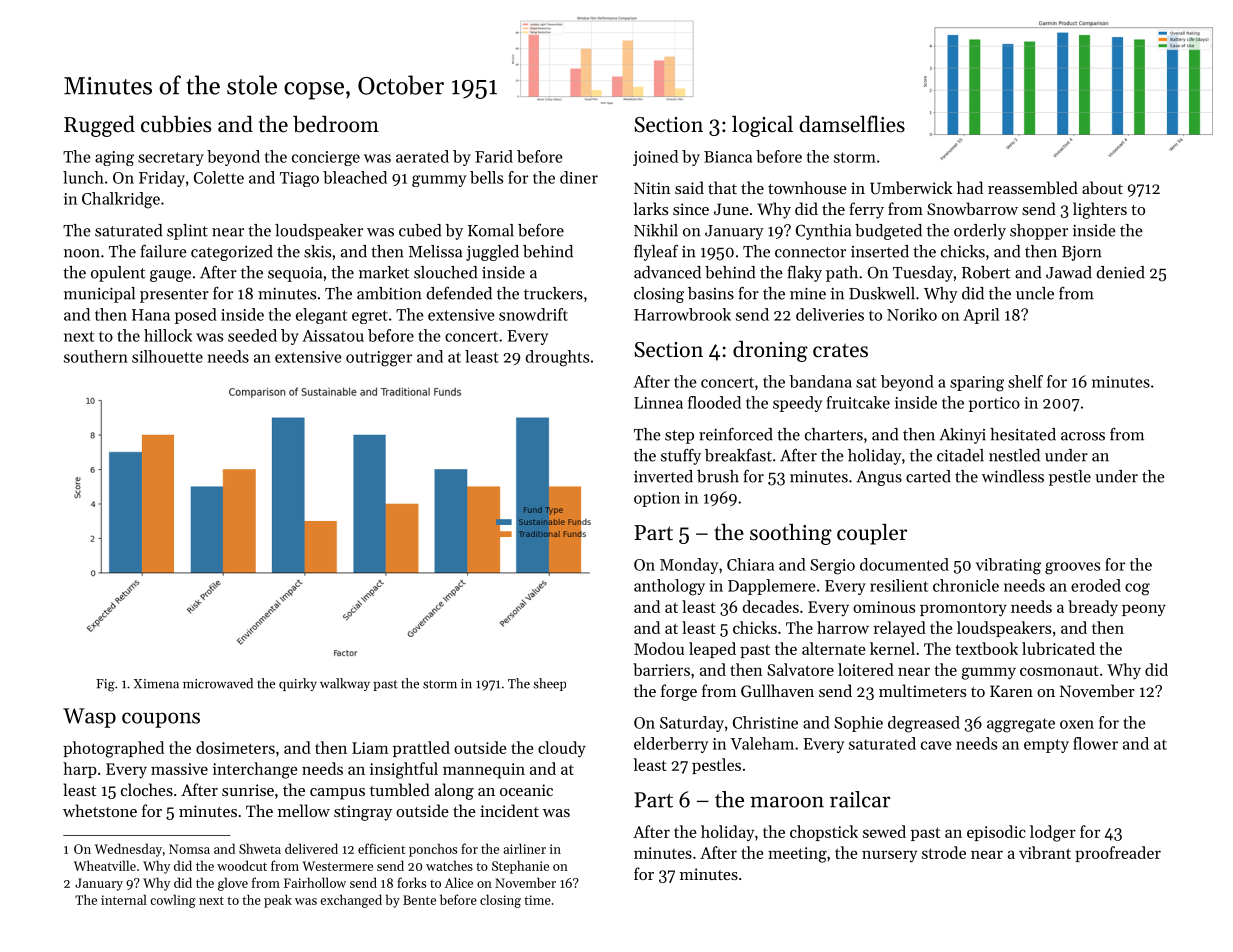 The width and height of the page is (1233, 952). Describe the element at coordinates (679, 692) in the page. I see `forge` at that location.
